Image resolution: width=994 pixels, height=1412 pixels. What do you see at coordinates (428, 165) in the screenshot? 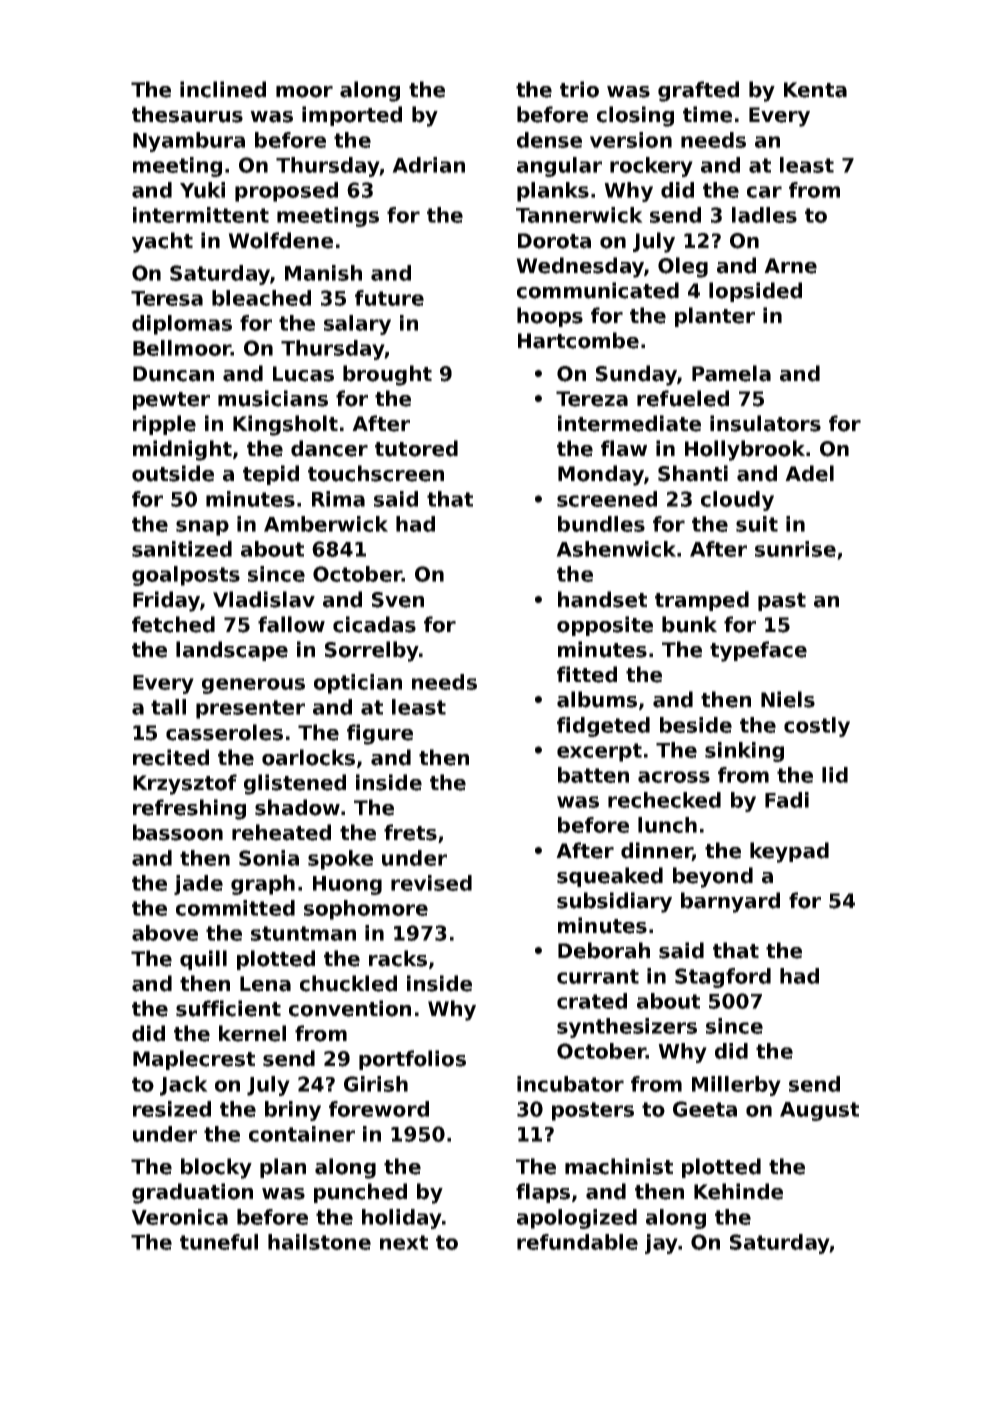
I see `Adrian` at bounding box center [428, 165].
